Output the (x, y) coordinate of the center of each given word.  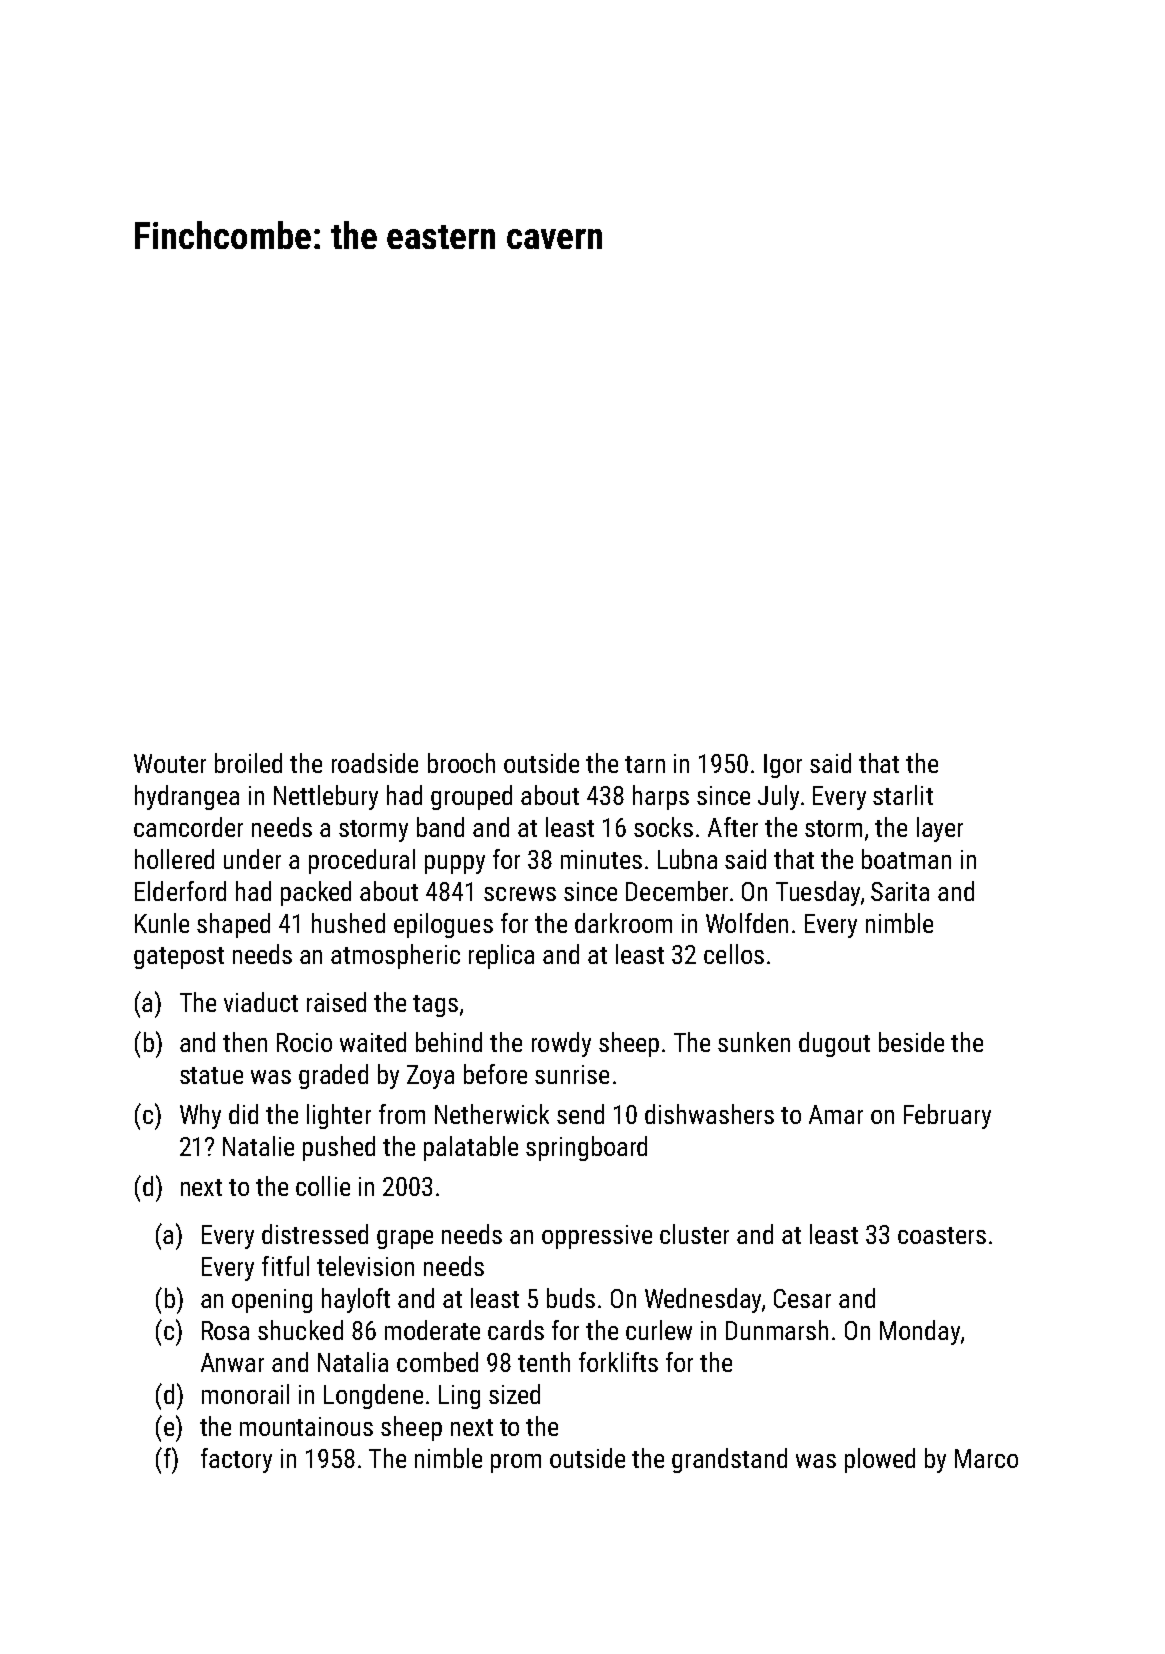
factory (236, 1460)
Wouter (170, 763)
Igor (783, 766)
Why (200, 1116)
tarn (645, 764)
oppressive (597, 1237)
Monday (920, 1332)
